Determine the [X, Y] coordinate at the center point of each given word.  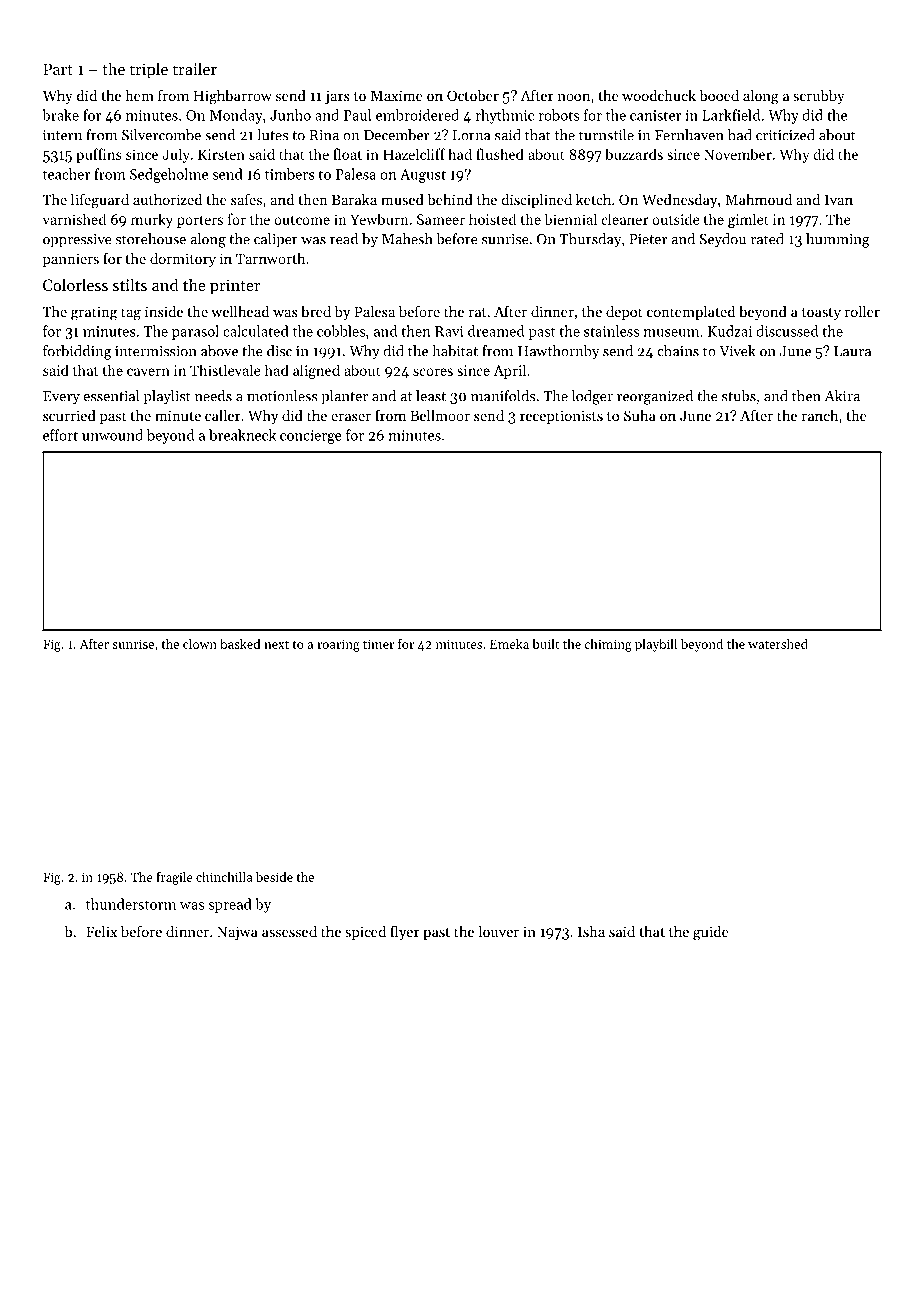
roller [862, 311]
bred [316, 311]
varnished [74, 219]
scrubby [819, 97]
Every [61, 398]
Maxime [397, 95]
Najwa [237, 933]
